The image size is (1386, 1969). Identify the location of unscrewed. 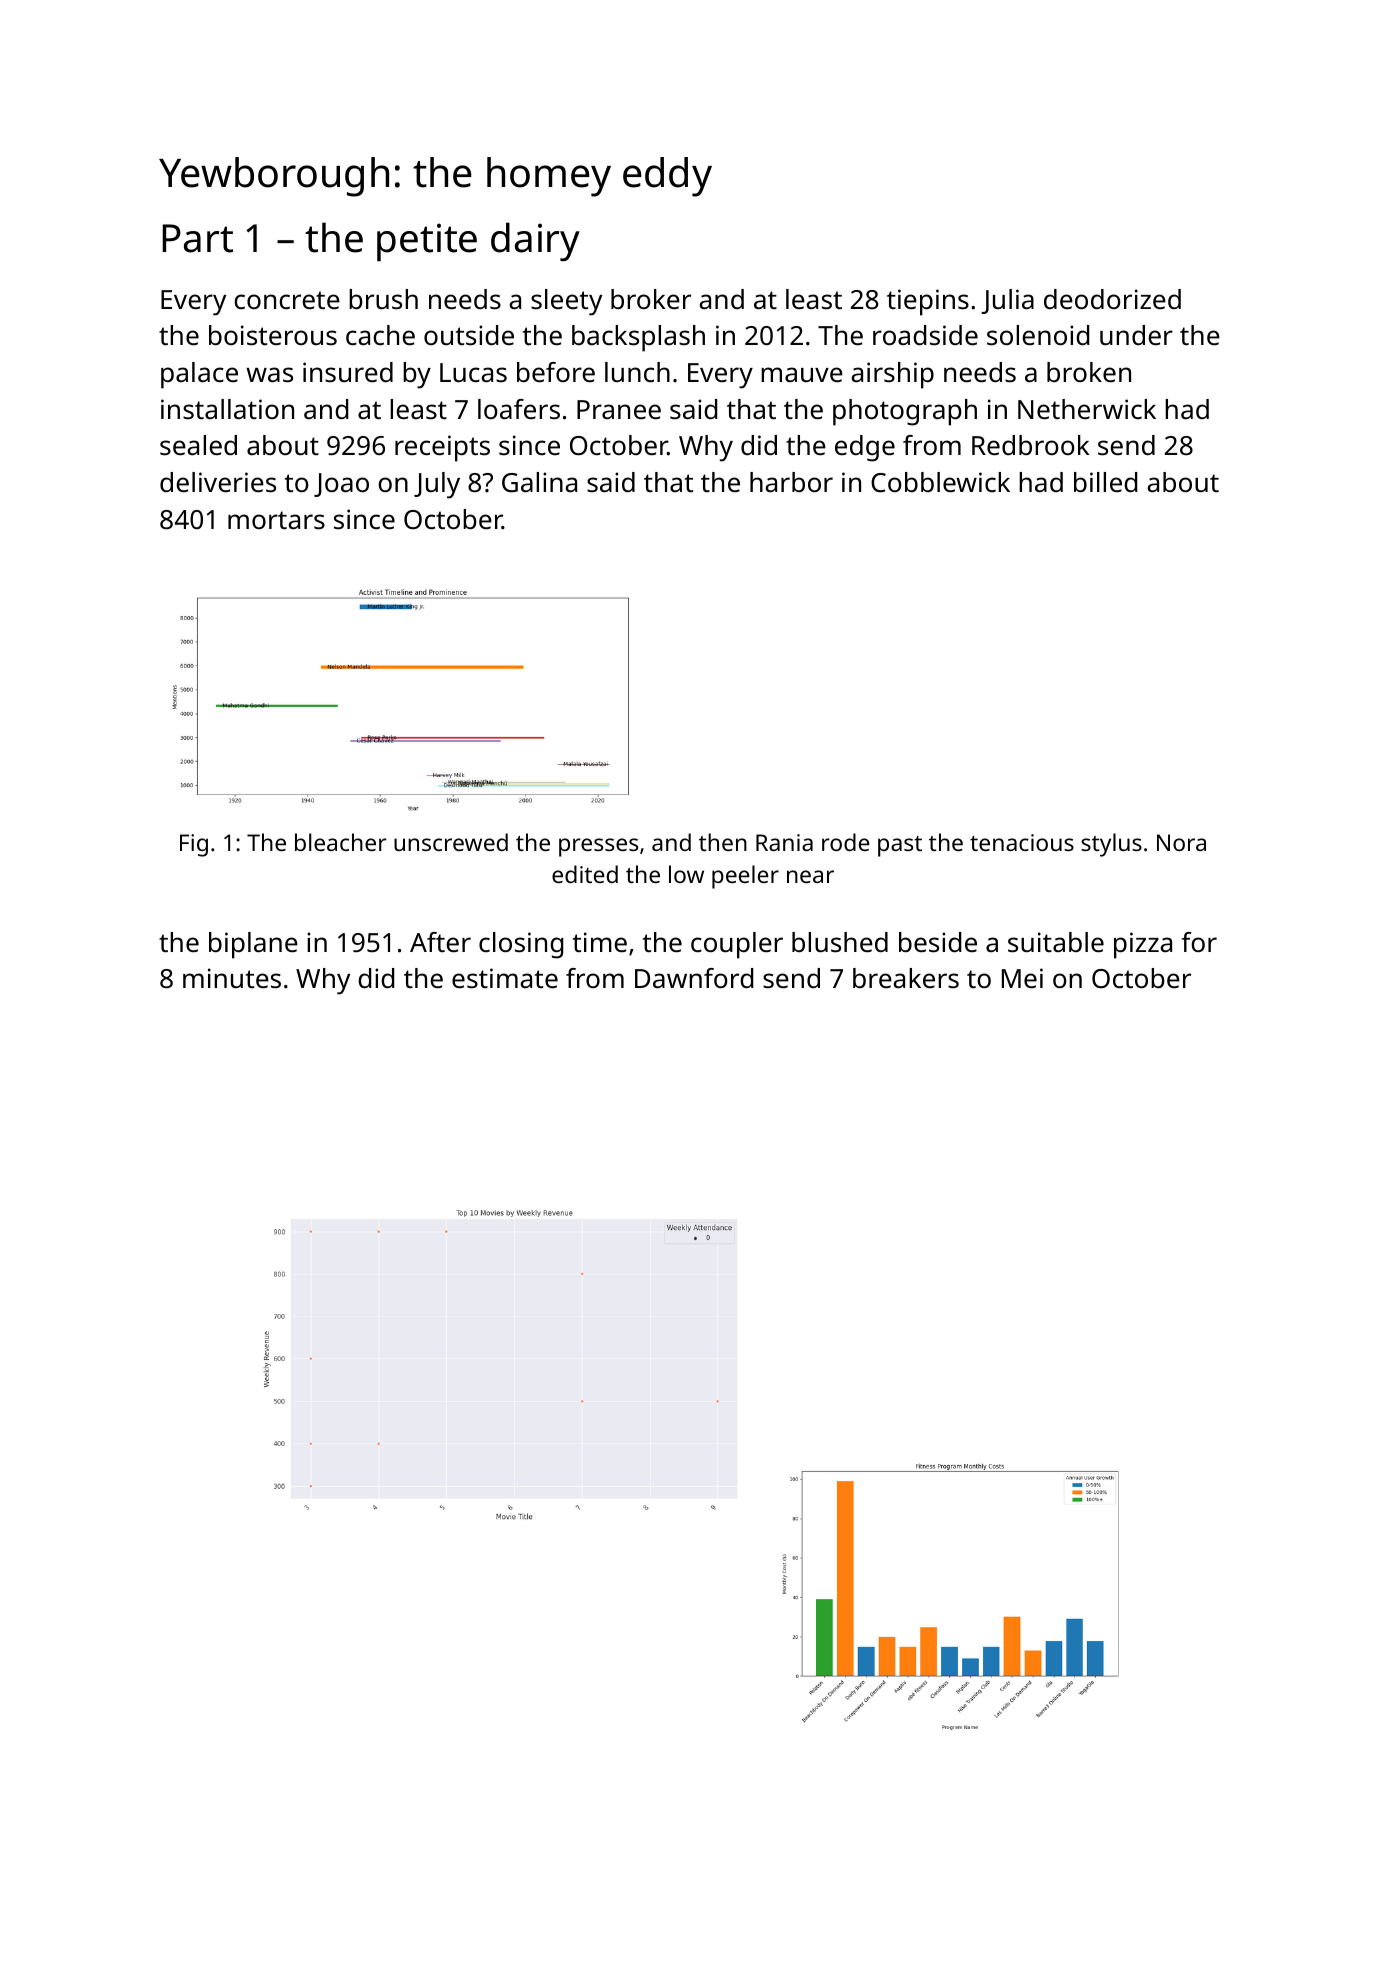
(451, 842).
